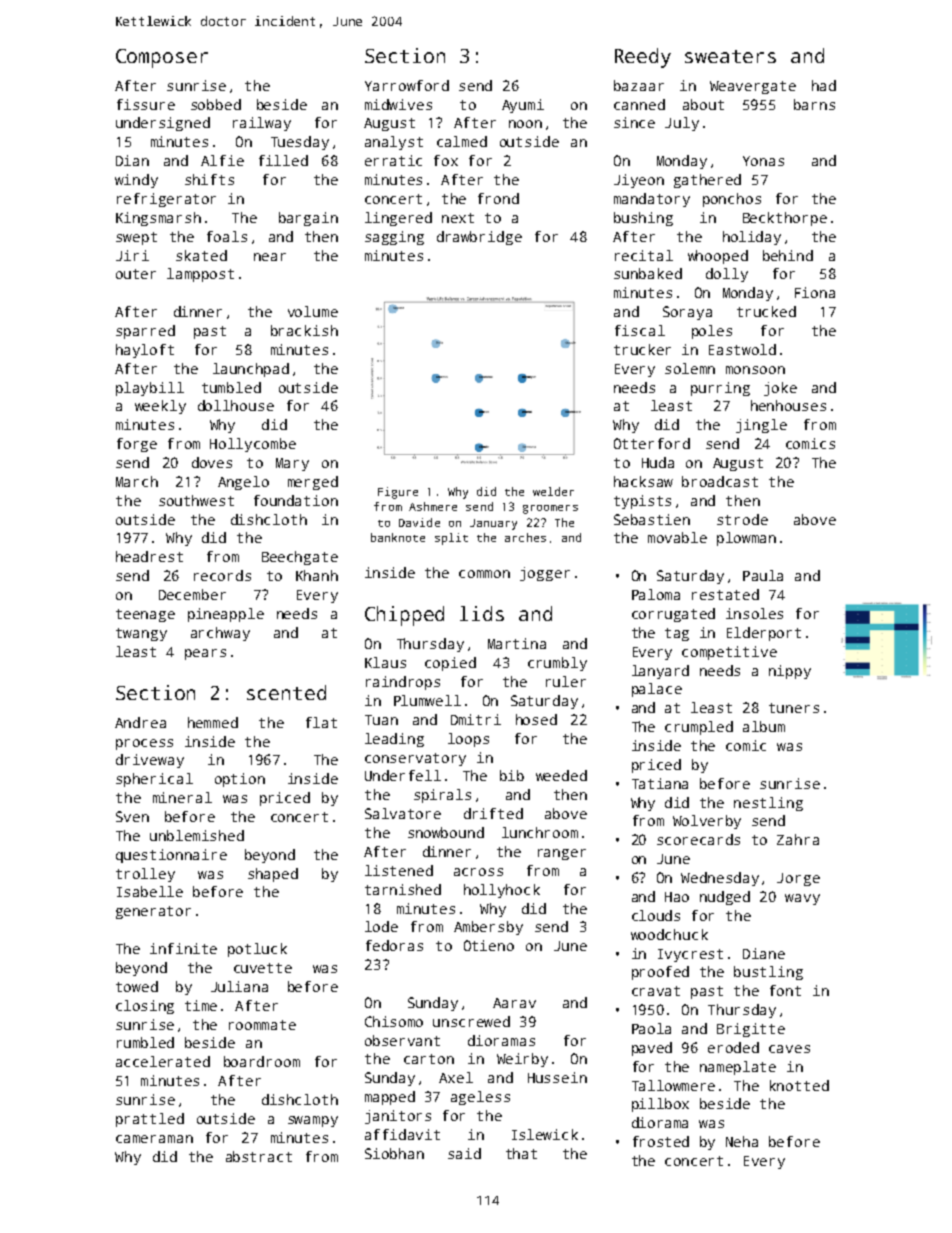  Describe the element at coordinates (707, 181) in the document. I see `gathered` at that location.
